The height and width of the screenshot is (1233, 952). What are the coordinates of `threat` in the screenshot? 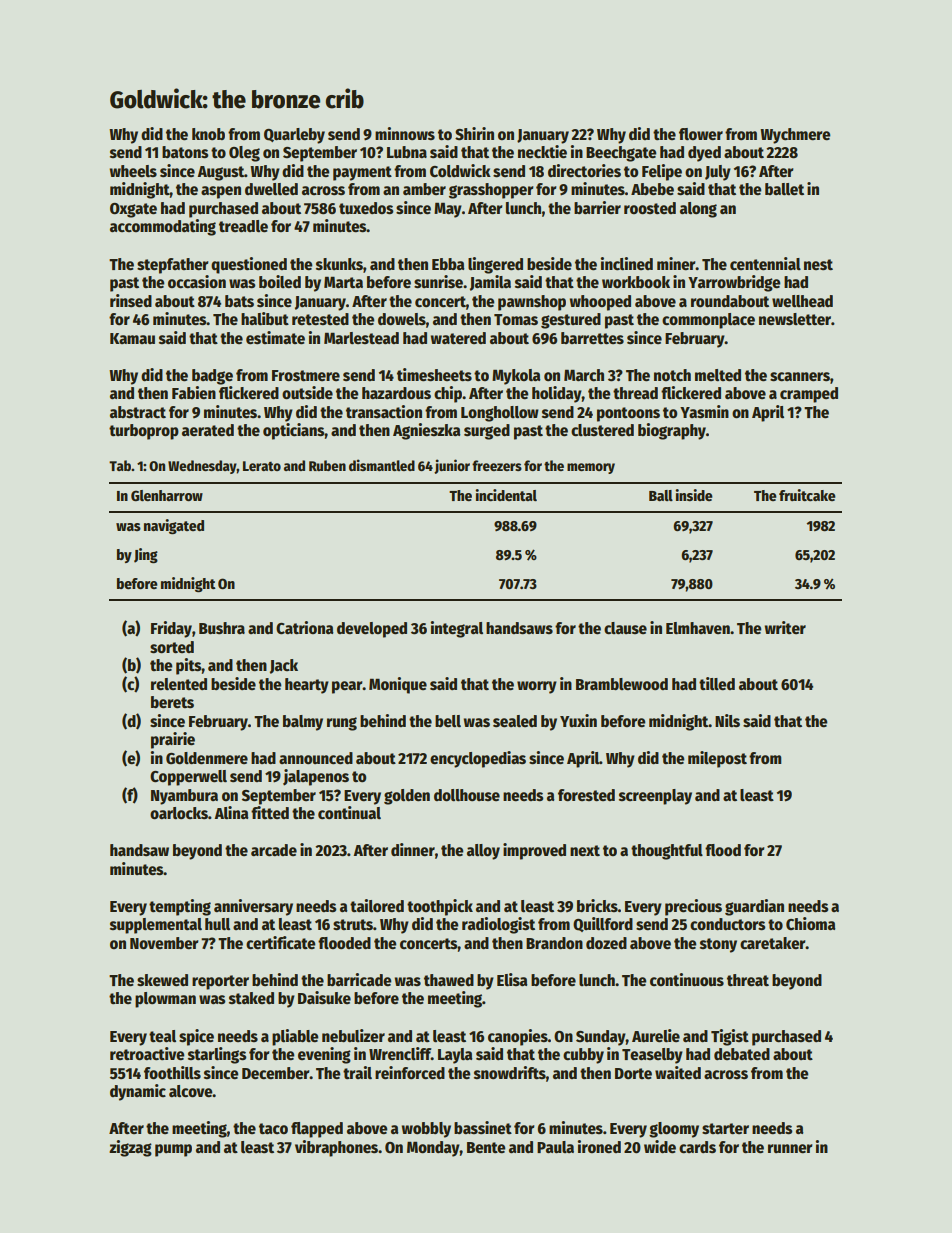 It's located at (748, 980).
